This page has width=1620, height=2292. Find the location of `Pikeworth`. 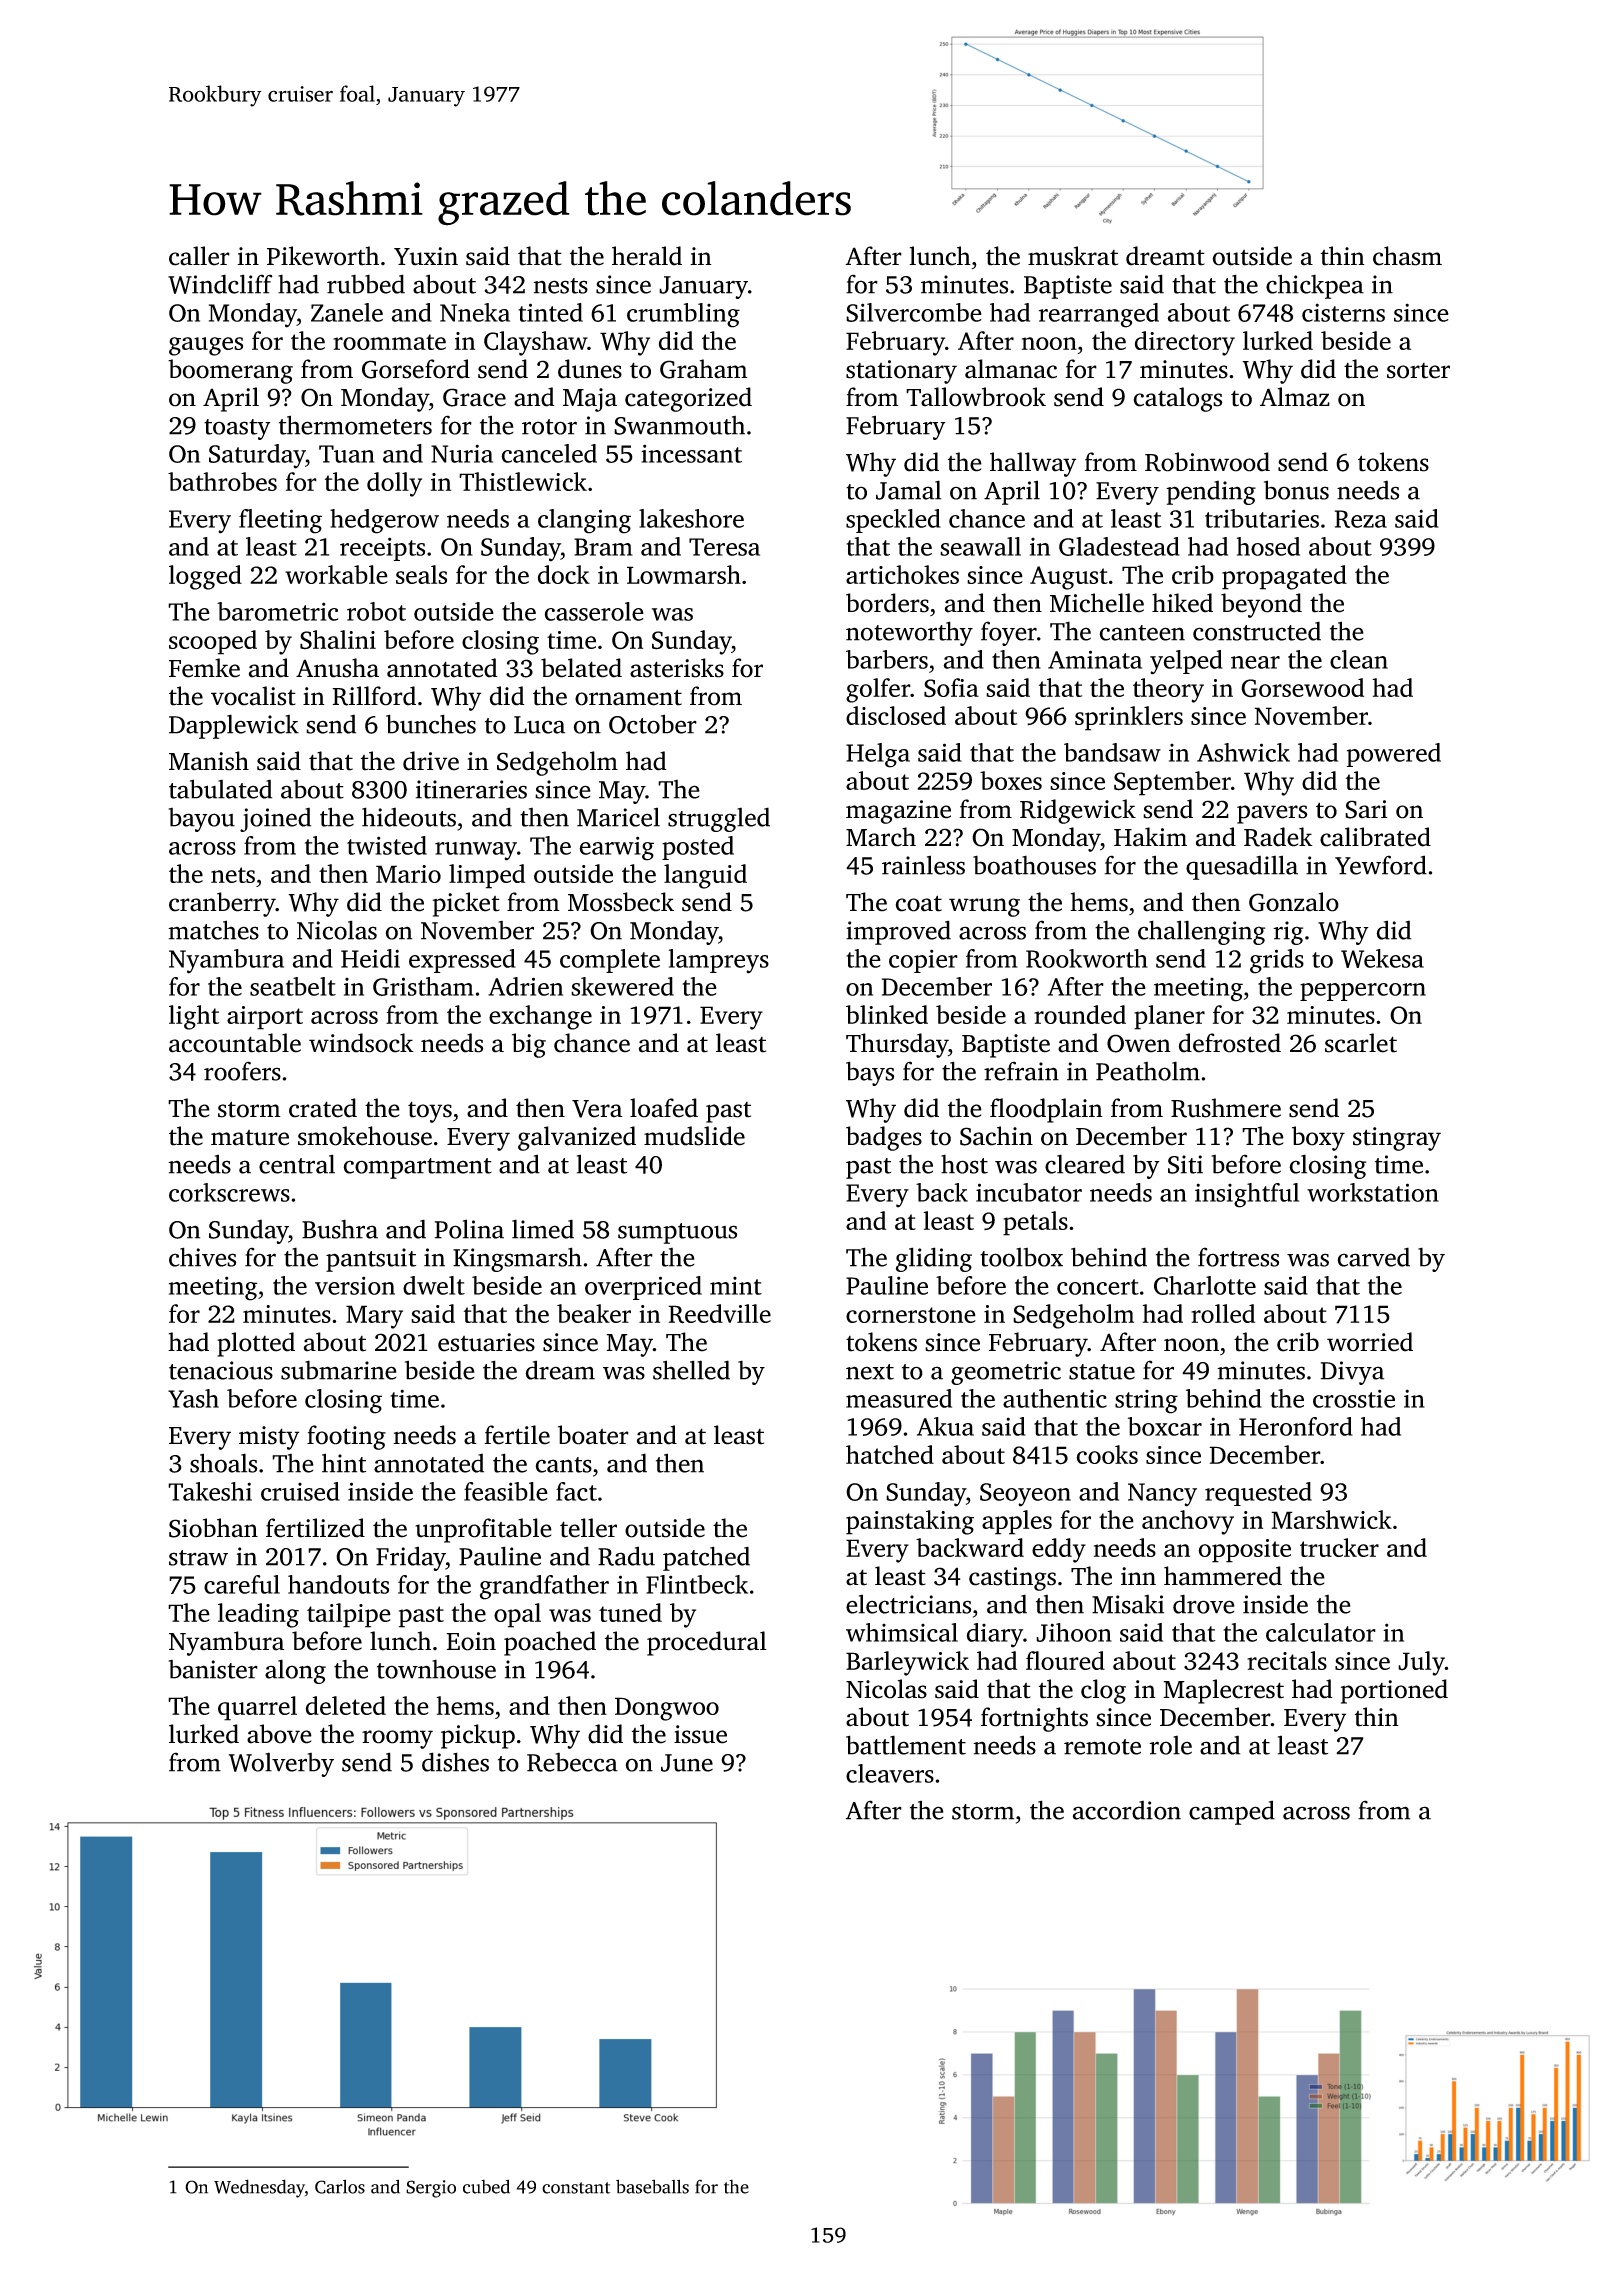

Pikeworth is located at coordinates (323, 256).
